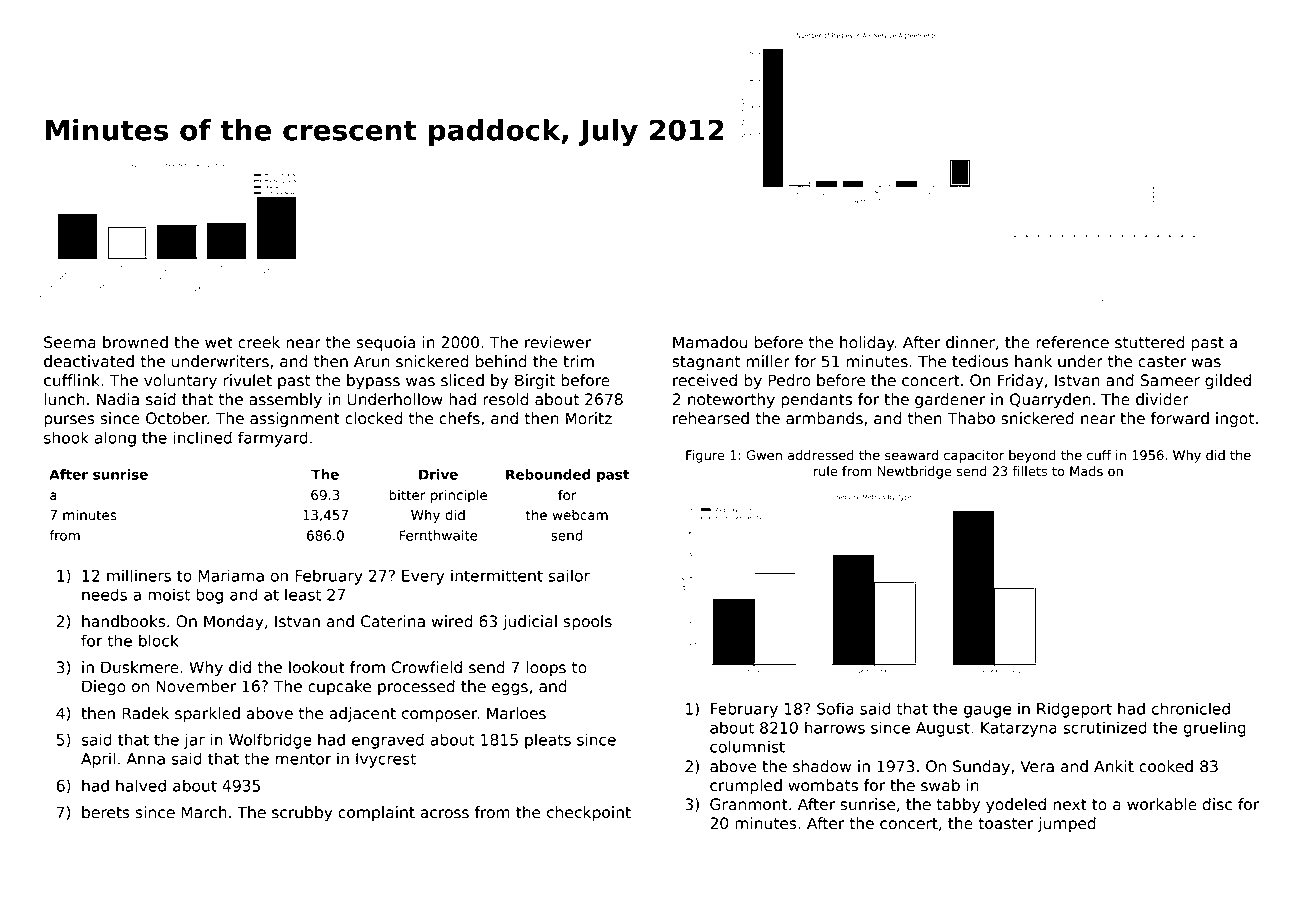 The image size is (1308, 924). Describe the element at coordinates (867, 343) in the page. I see `holiday` at that location.
